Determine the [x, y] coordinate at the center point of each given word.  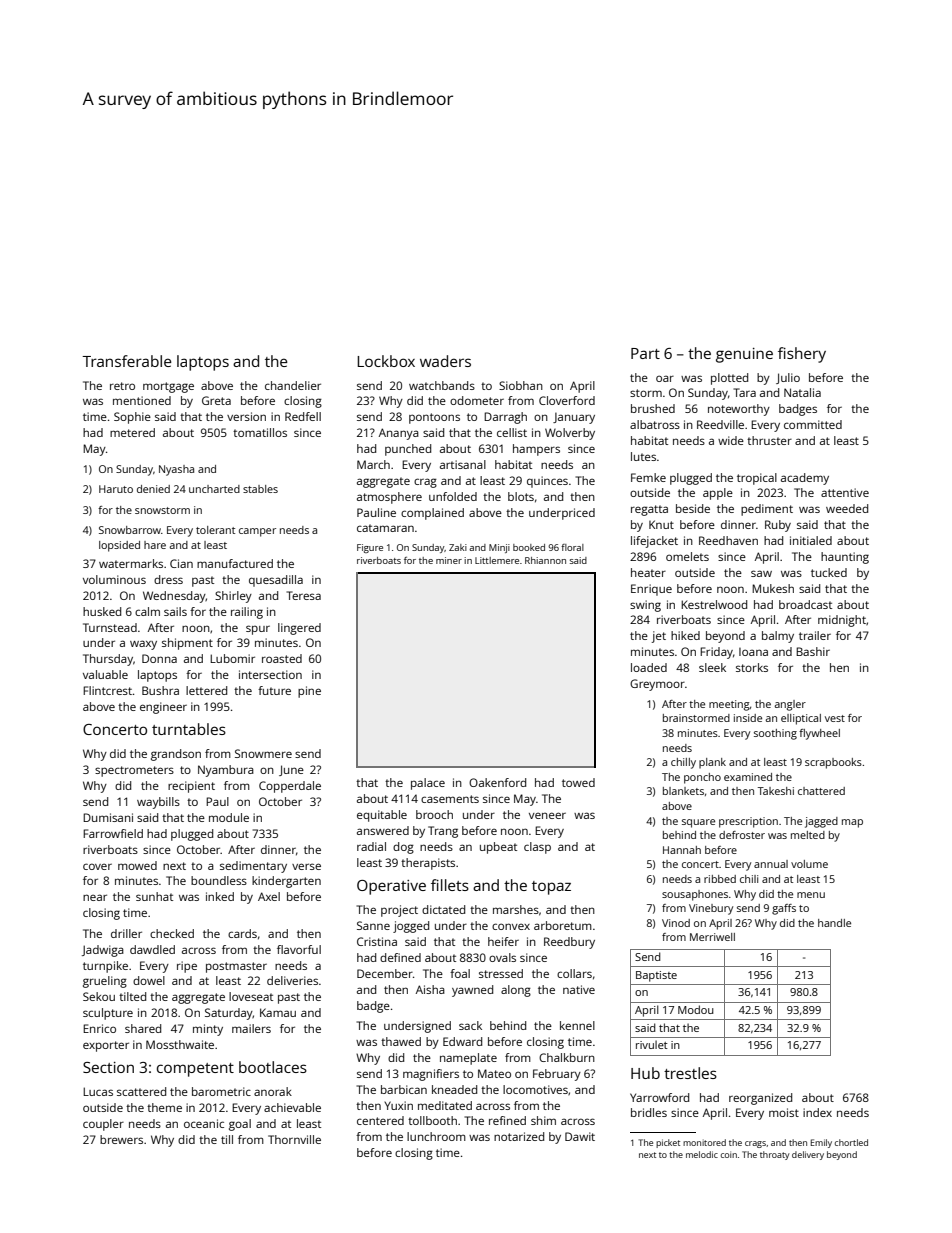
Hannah [682, 850]
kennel [577, 1025]
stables [260, 489]
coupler [103, 1125]
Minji [499, 548]
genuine [744, 355]
